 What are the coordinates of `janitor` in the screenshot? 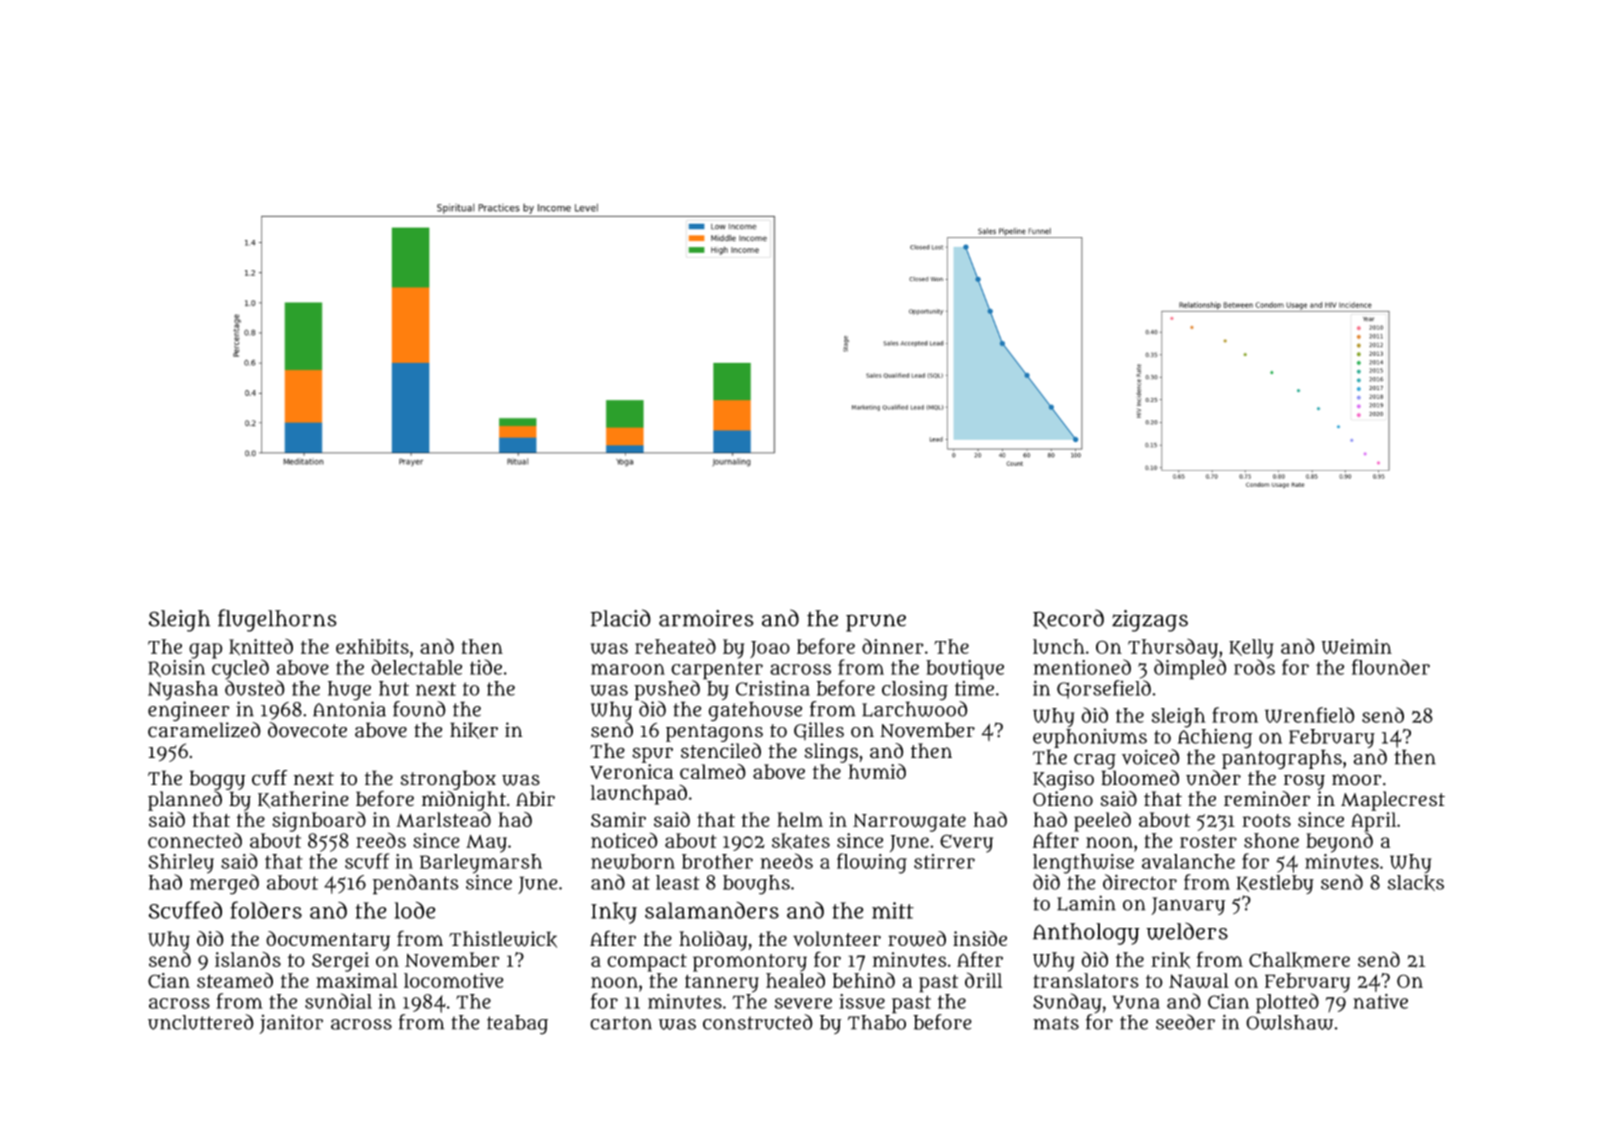 It's located at (291, 1024).
